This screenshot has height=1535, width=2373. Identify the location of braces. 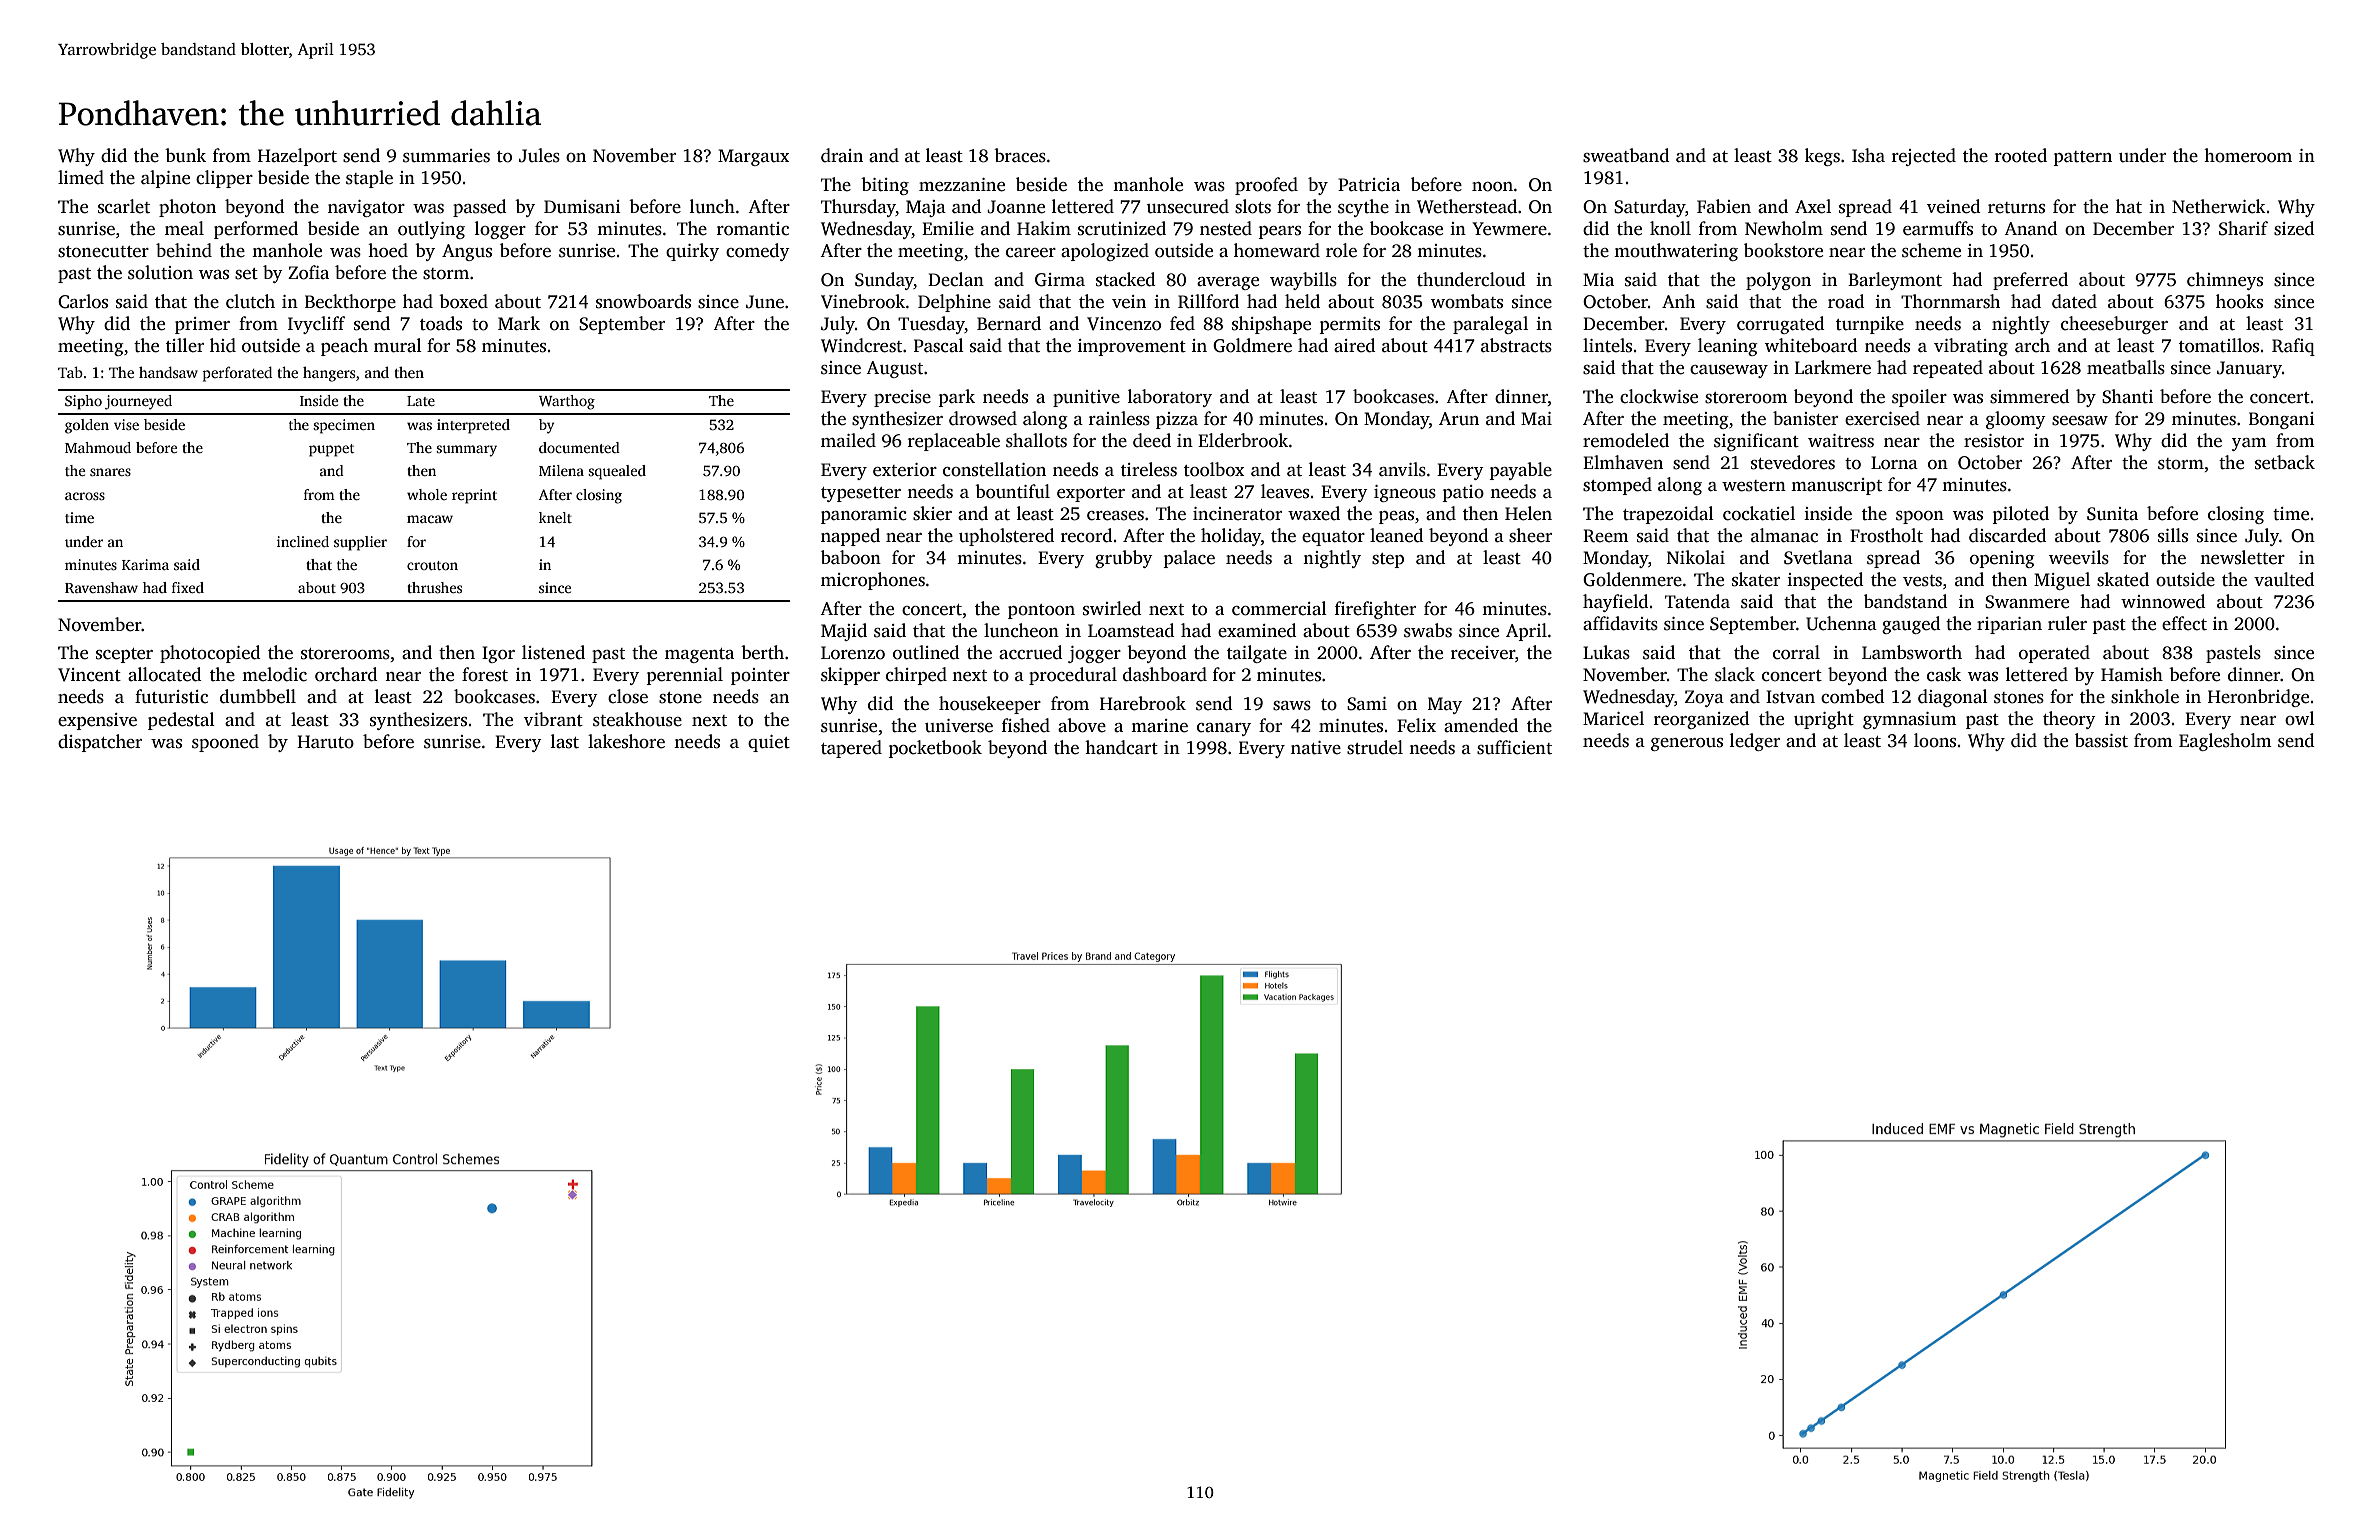
(1020, 155).
